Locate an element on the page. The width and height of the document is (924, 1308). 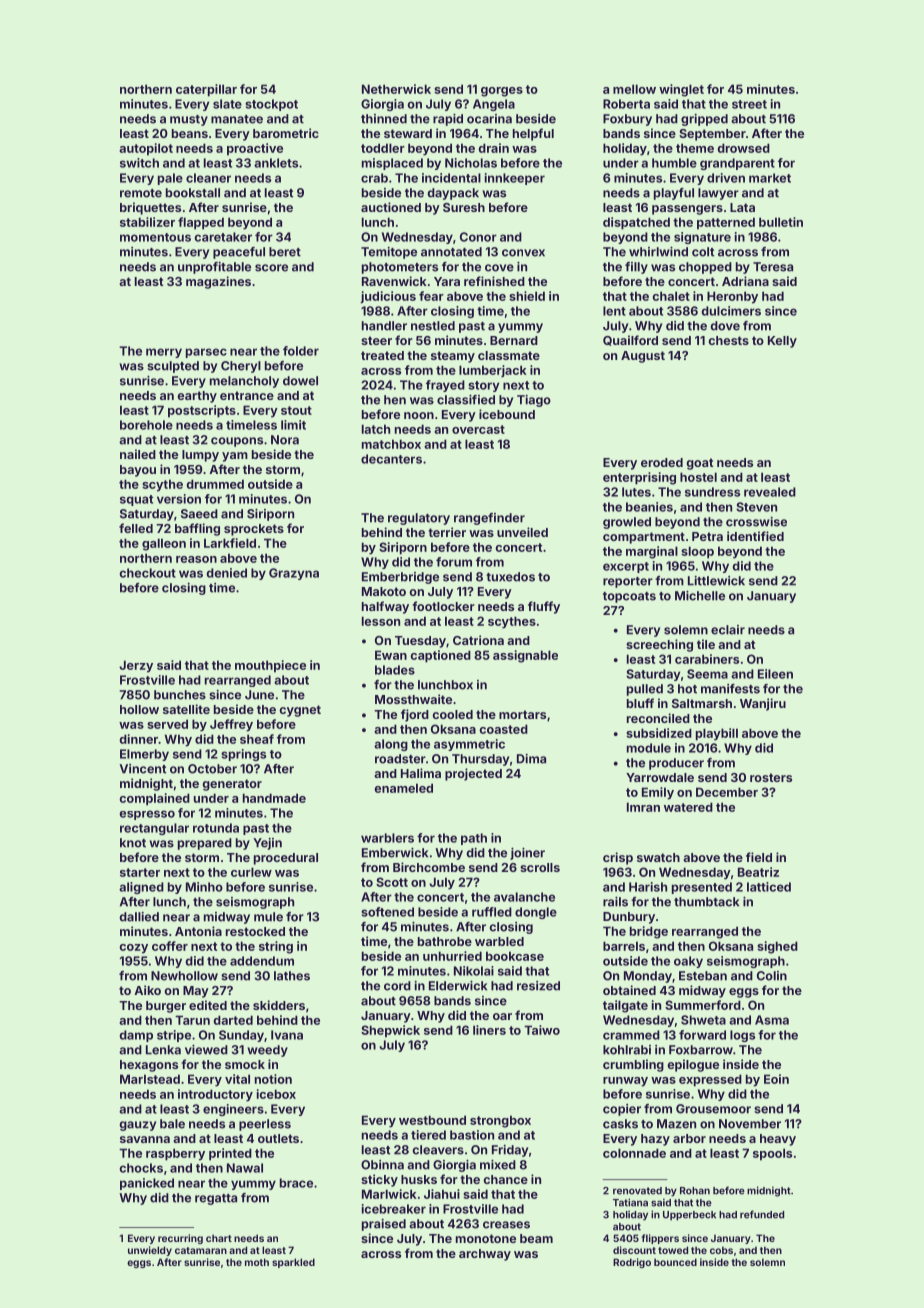
briquettes is located at coordinates (150, 208).
